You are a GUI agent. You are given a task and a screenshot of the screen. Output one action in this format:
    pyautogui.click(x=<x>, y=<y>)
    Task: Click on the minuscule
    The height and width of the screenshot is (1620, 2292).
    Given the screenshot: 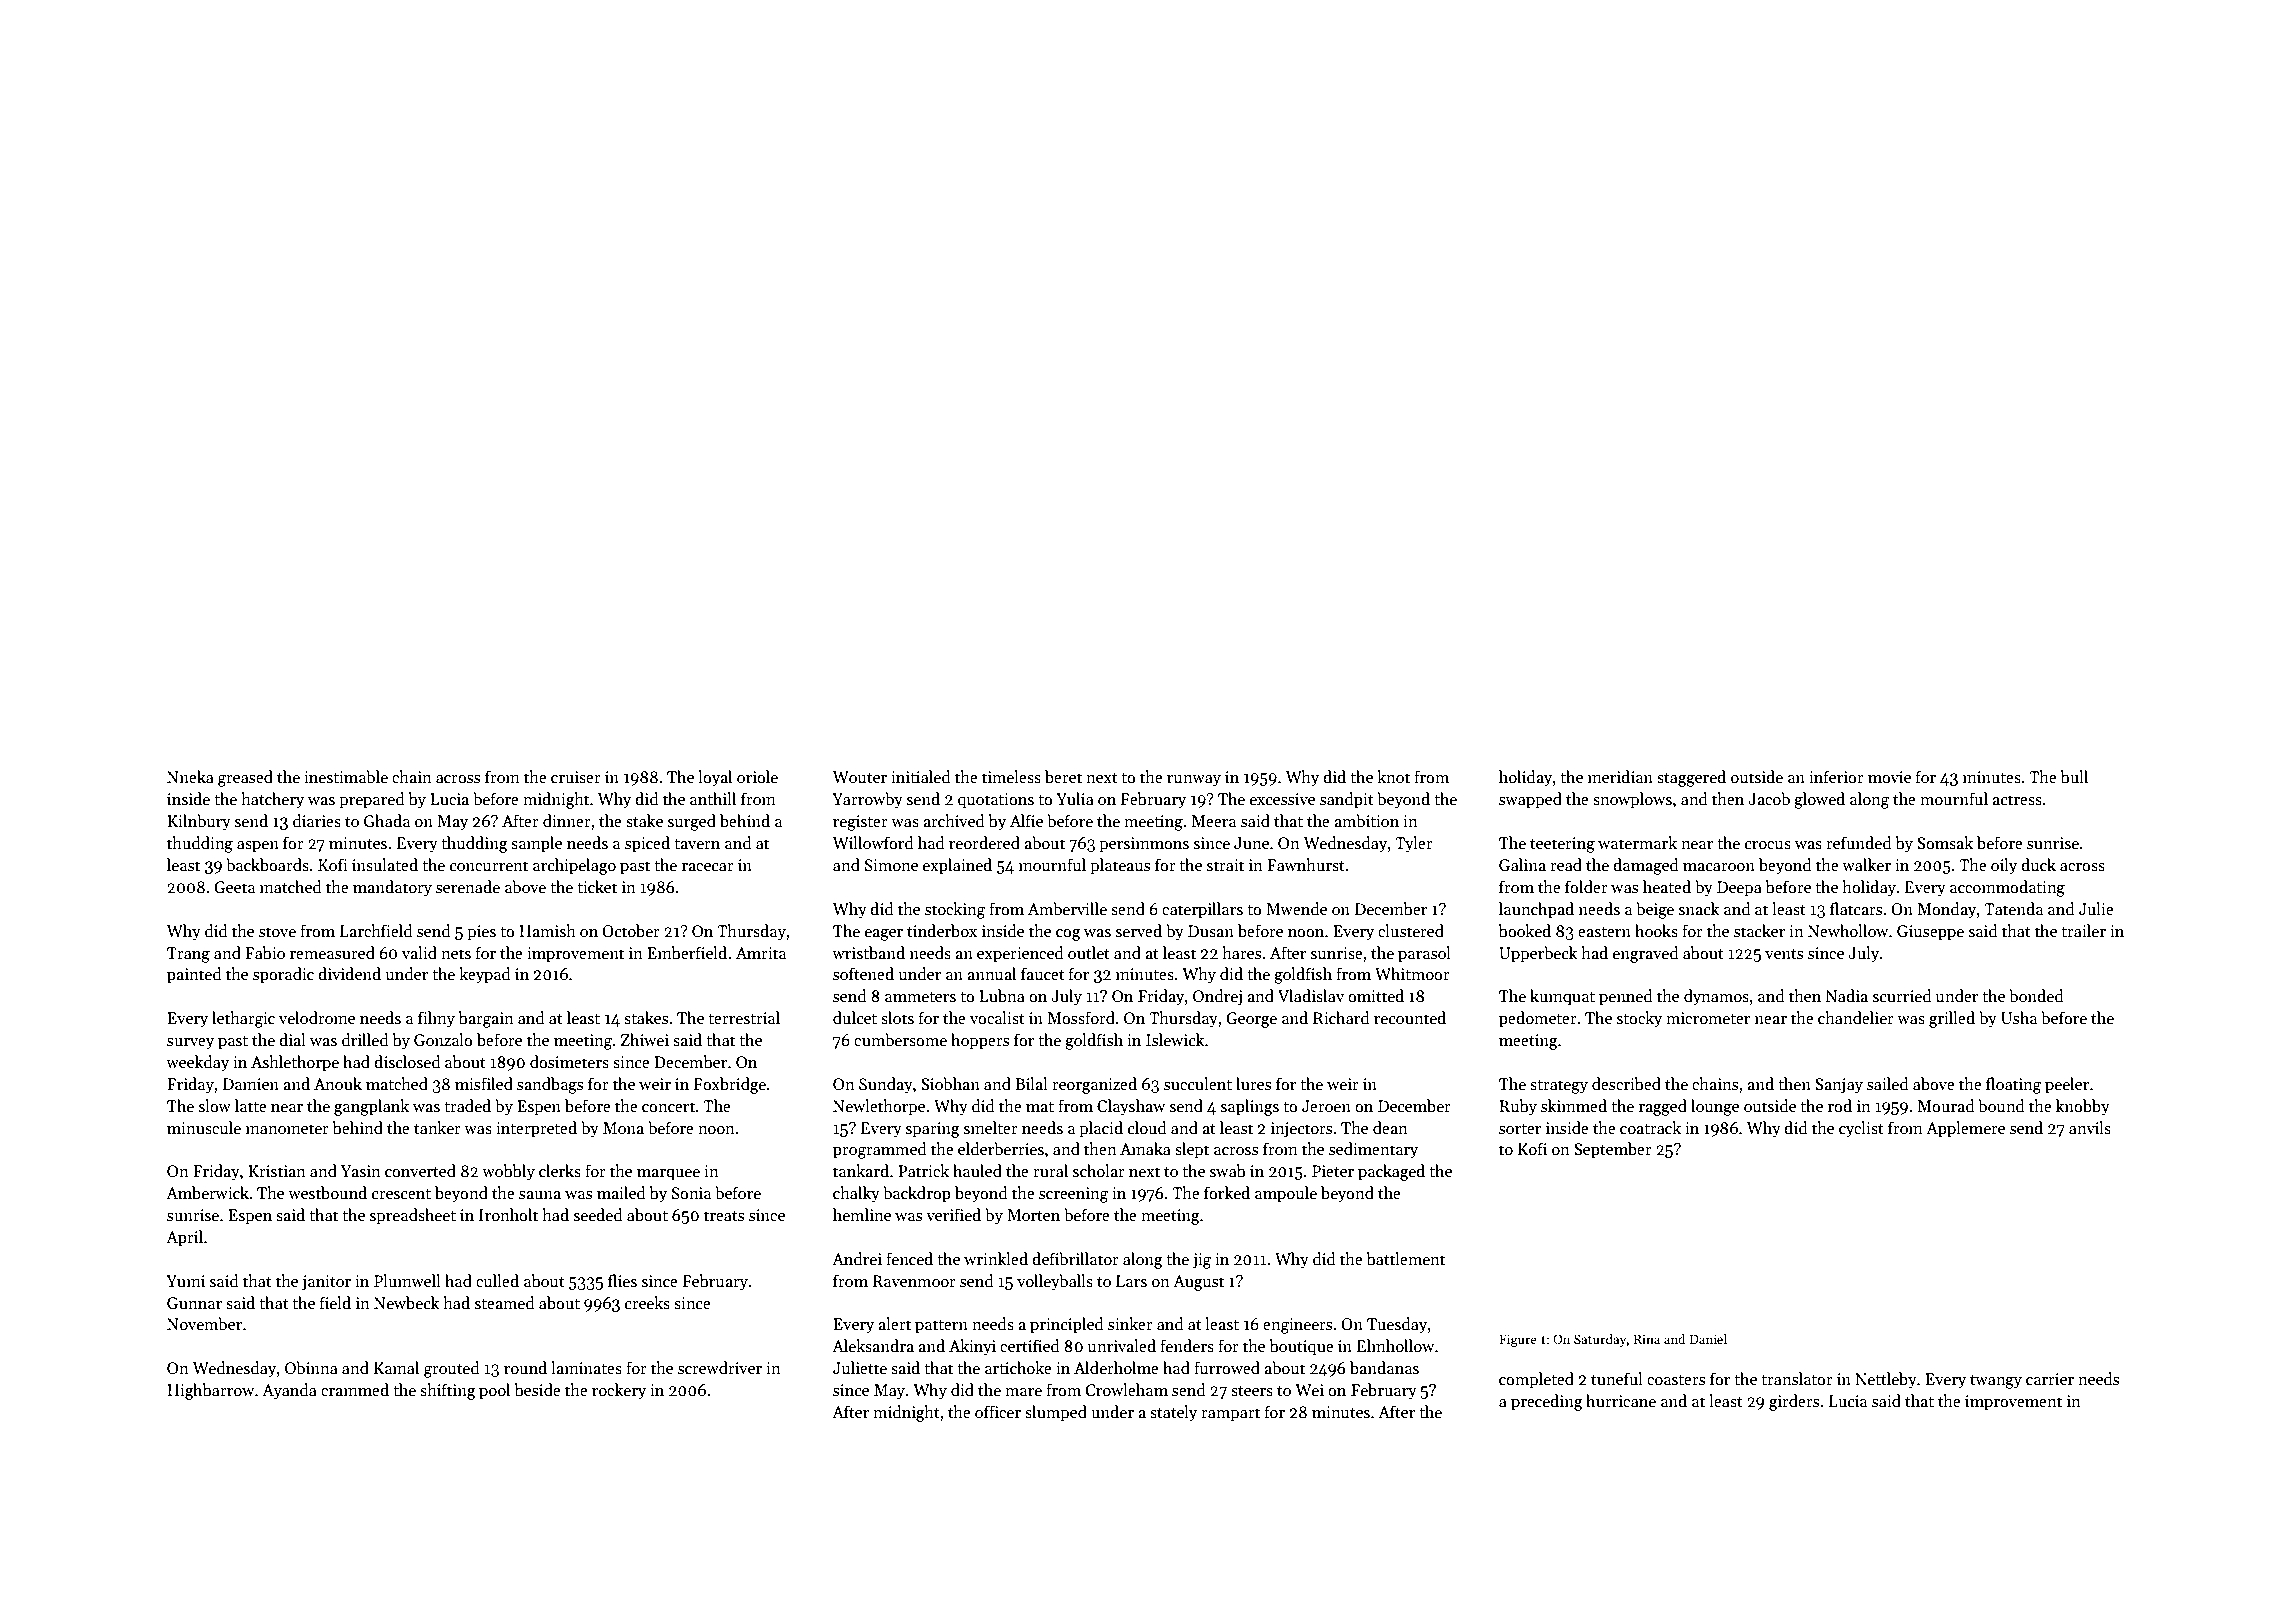 What is the action you would take?
    pyautogui.click(x=204, y=1128)
